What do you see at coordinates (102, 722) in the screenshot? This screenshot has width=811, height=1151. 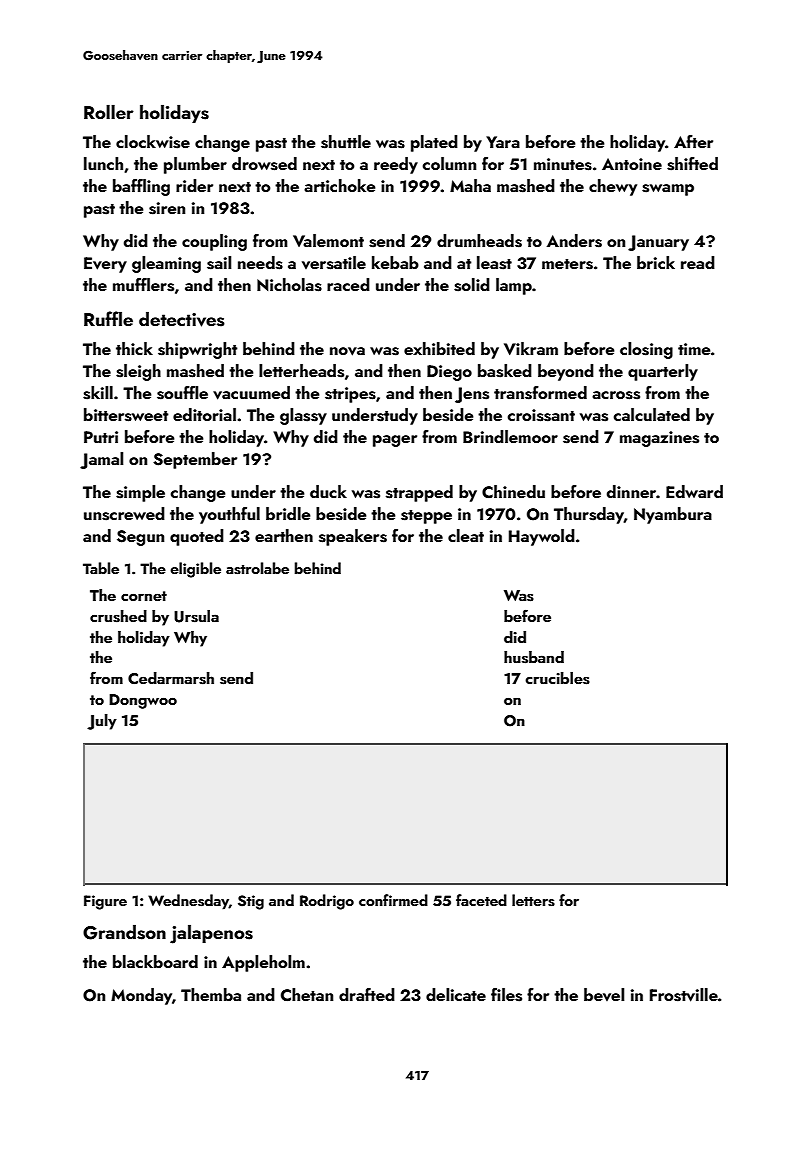 I see `July` at bounding box center [102, 722].
